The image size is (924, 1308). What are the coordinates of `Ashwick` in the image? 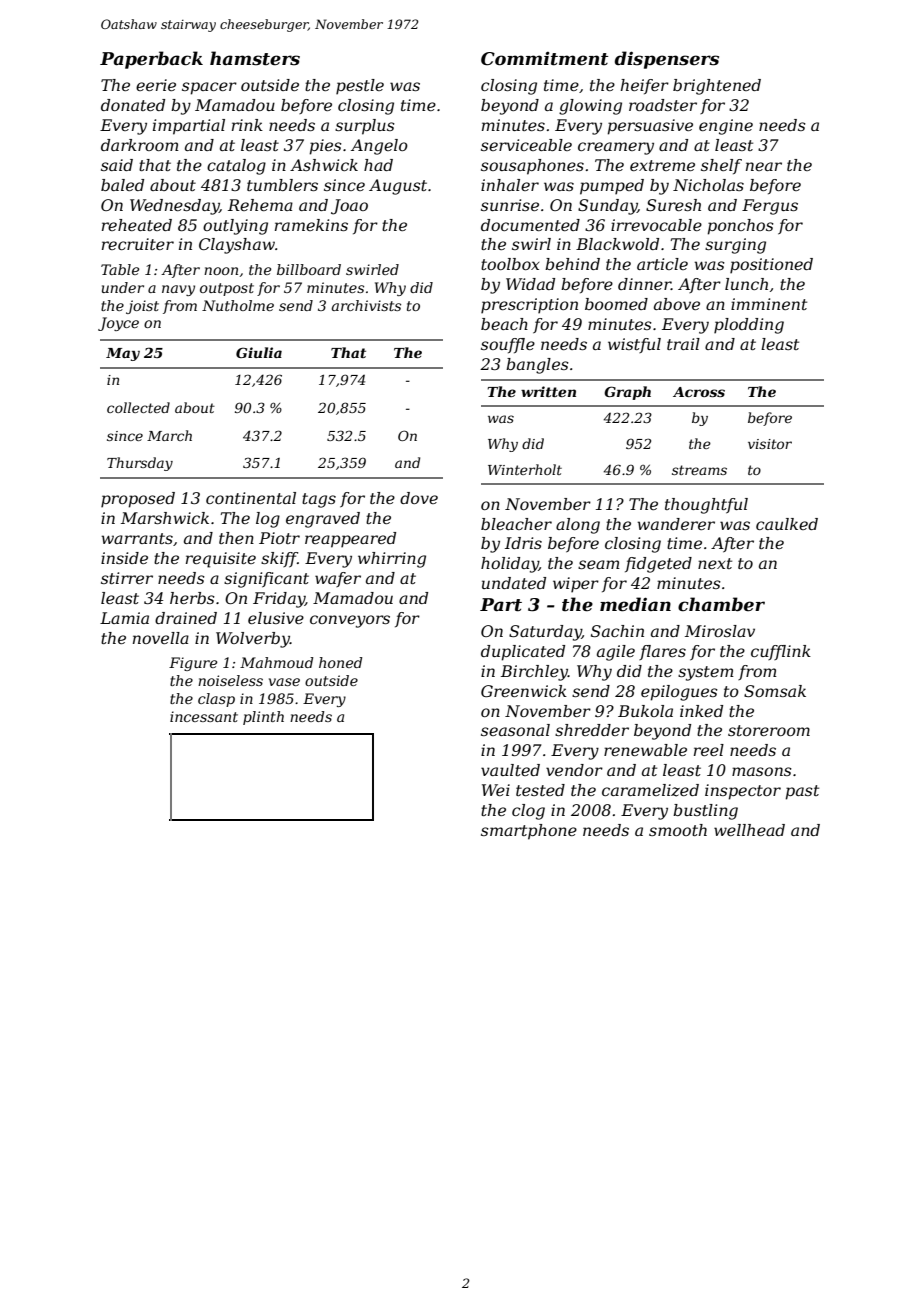 It's located at (324, 165).
